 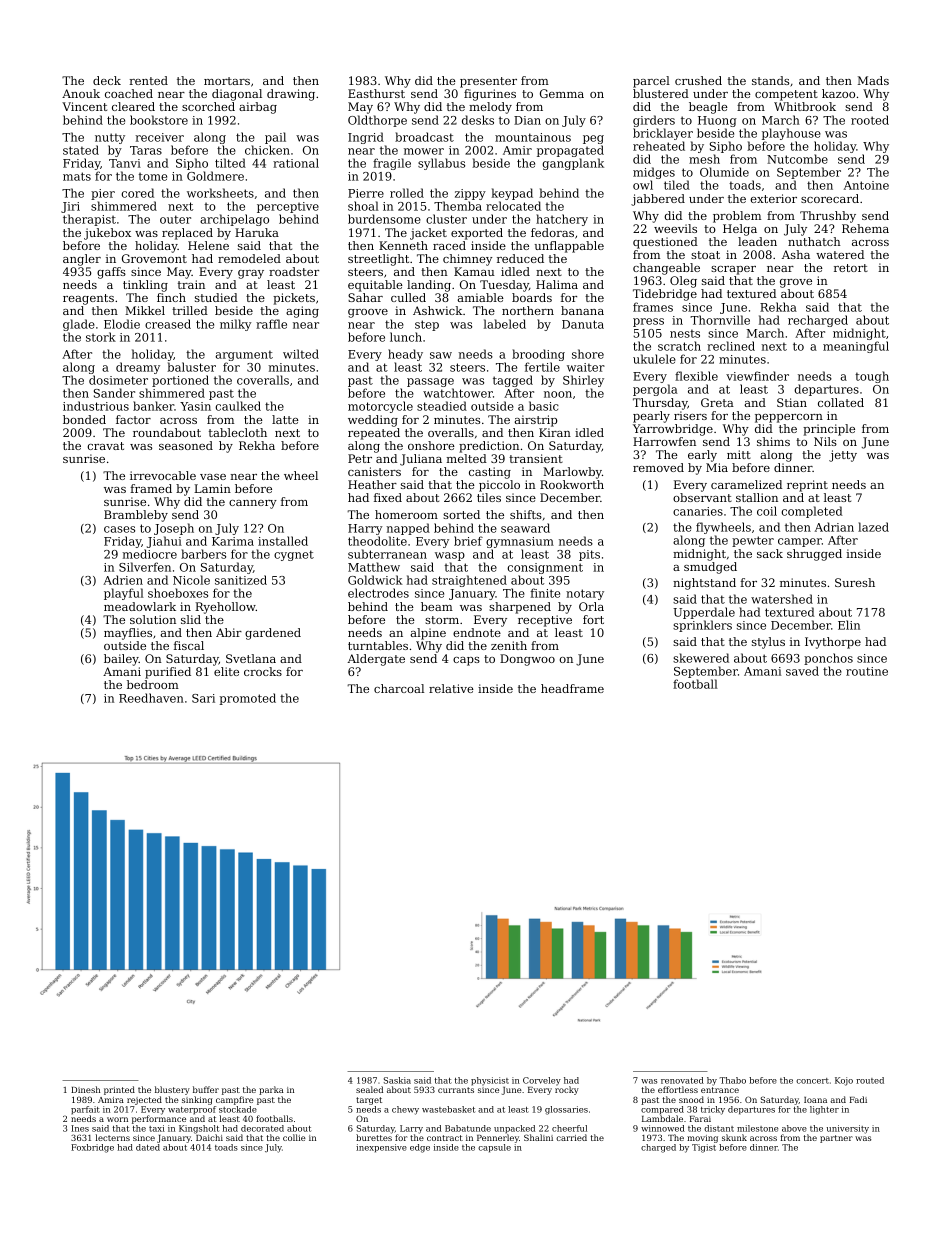 What do you see at coordinates (397, 1080) in the image?
I see `Saskia` at bounding box center [397, 1080].
